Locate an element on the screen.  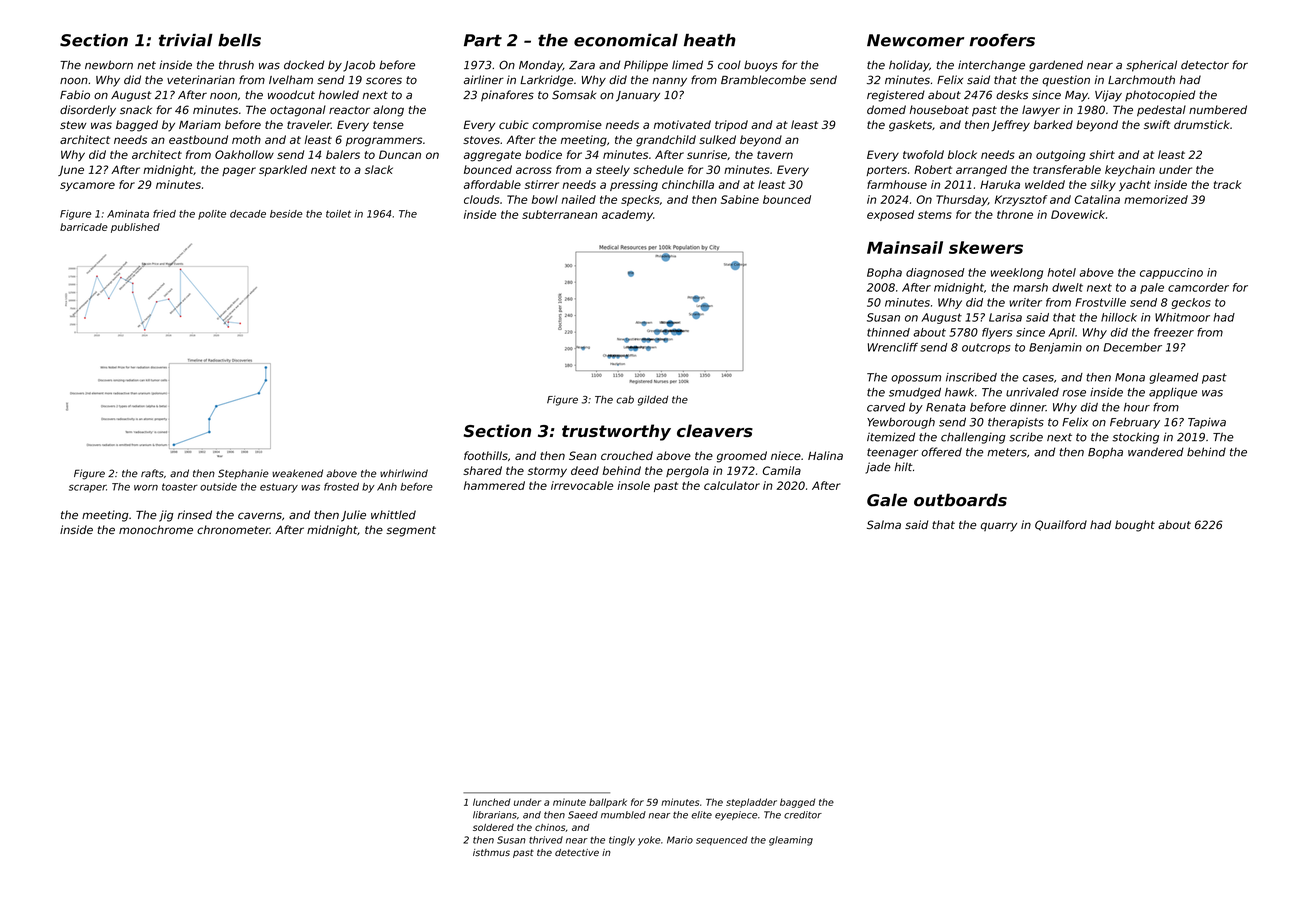
freezer is located at coordinates (1174, 332).
